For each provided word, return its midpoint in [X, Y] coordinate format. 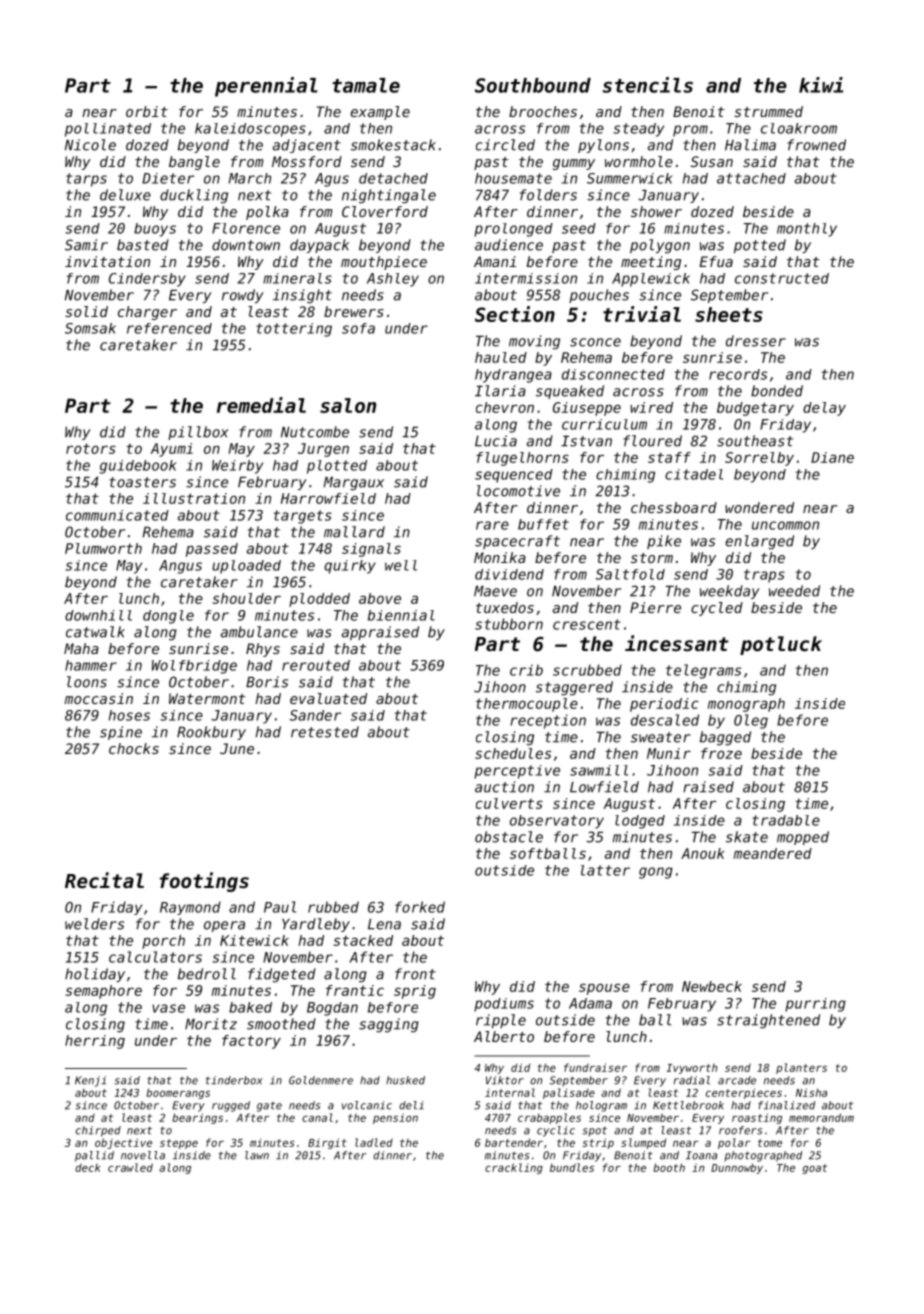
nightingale [389, 196]
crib [526, 670]
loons [87, 682]
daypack [319, 246]
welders [94, 924]
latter [605, 870]
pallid [94, 1156]
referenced [169, 328]
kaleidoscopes [250, 130]
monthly [807, 230]
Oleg [751, 721]
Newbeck [712, 986]
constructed [782, 278]
